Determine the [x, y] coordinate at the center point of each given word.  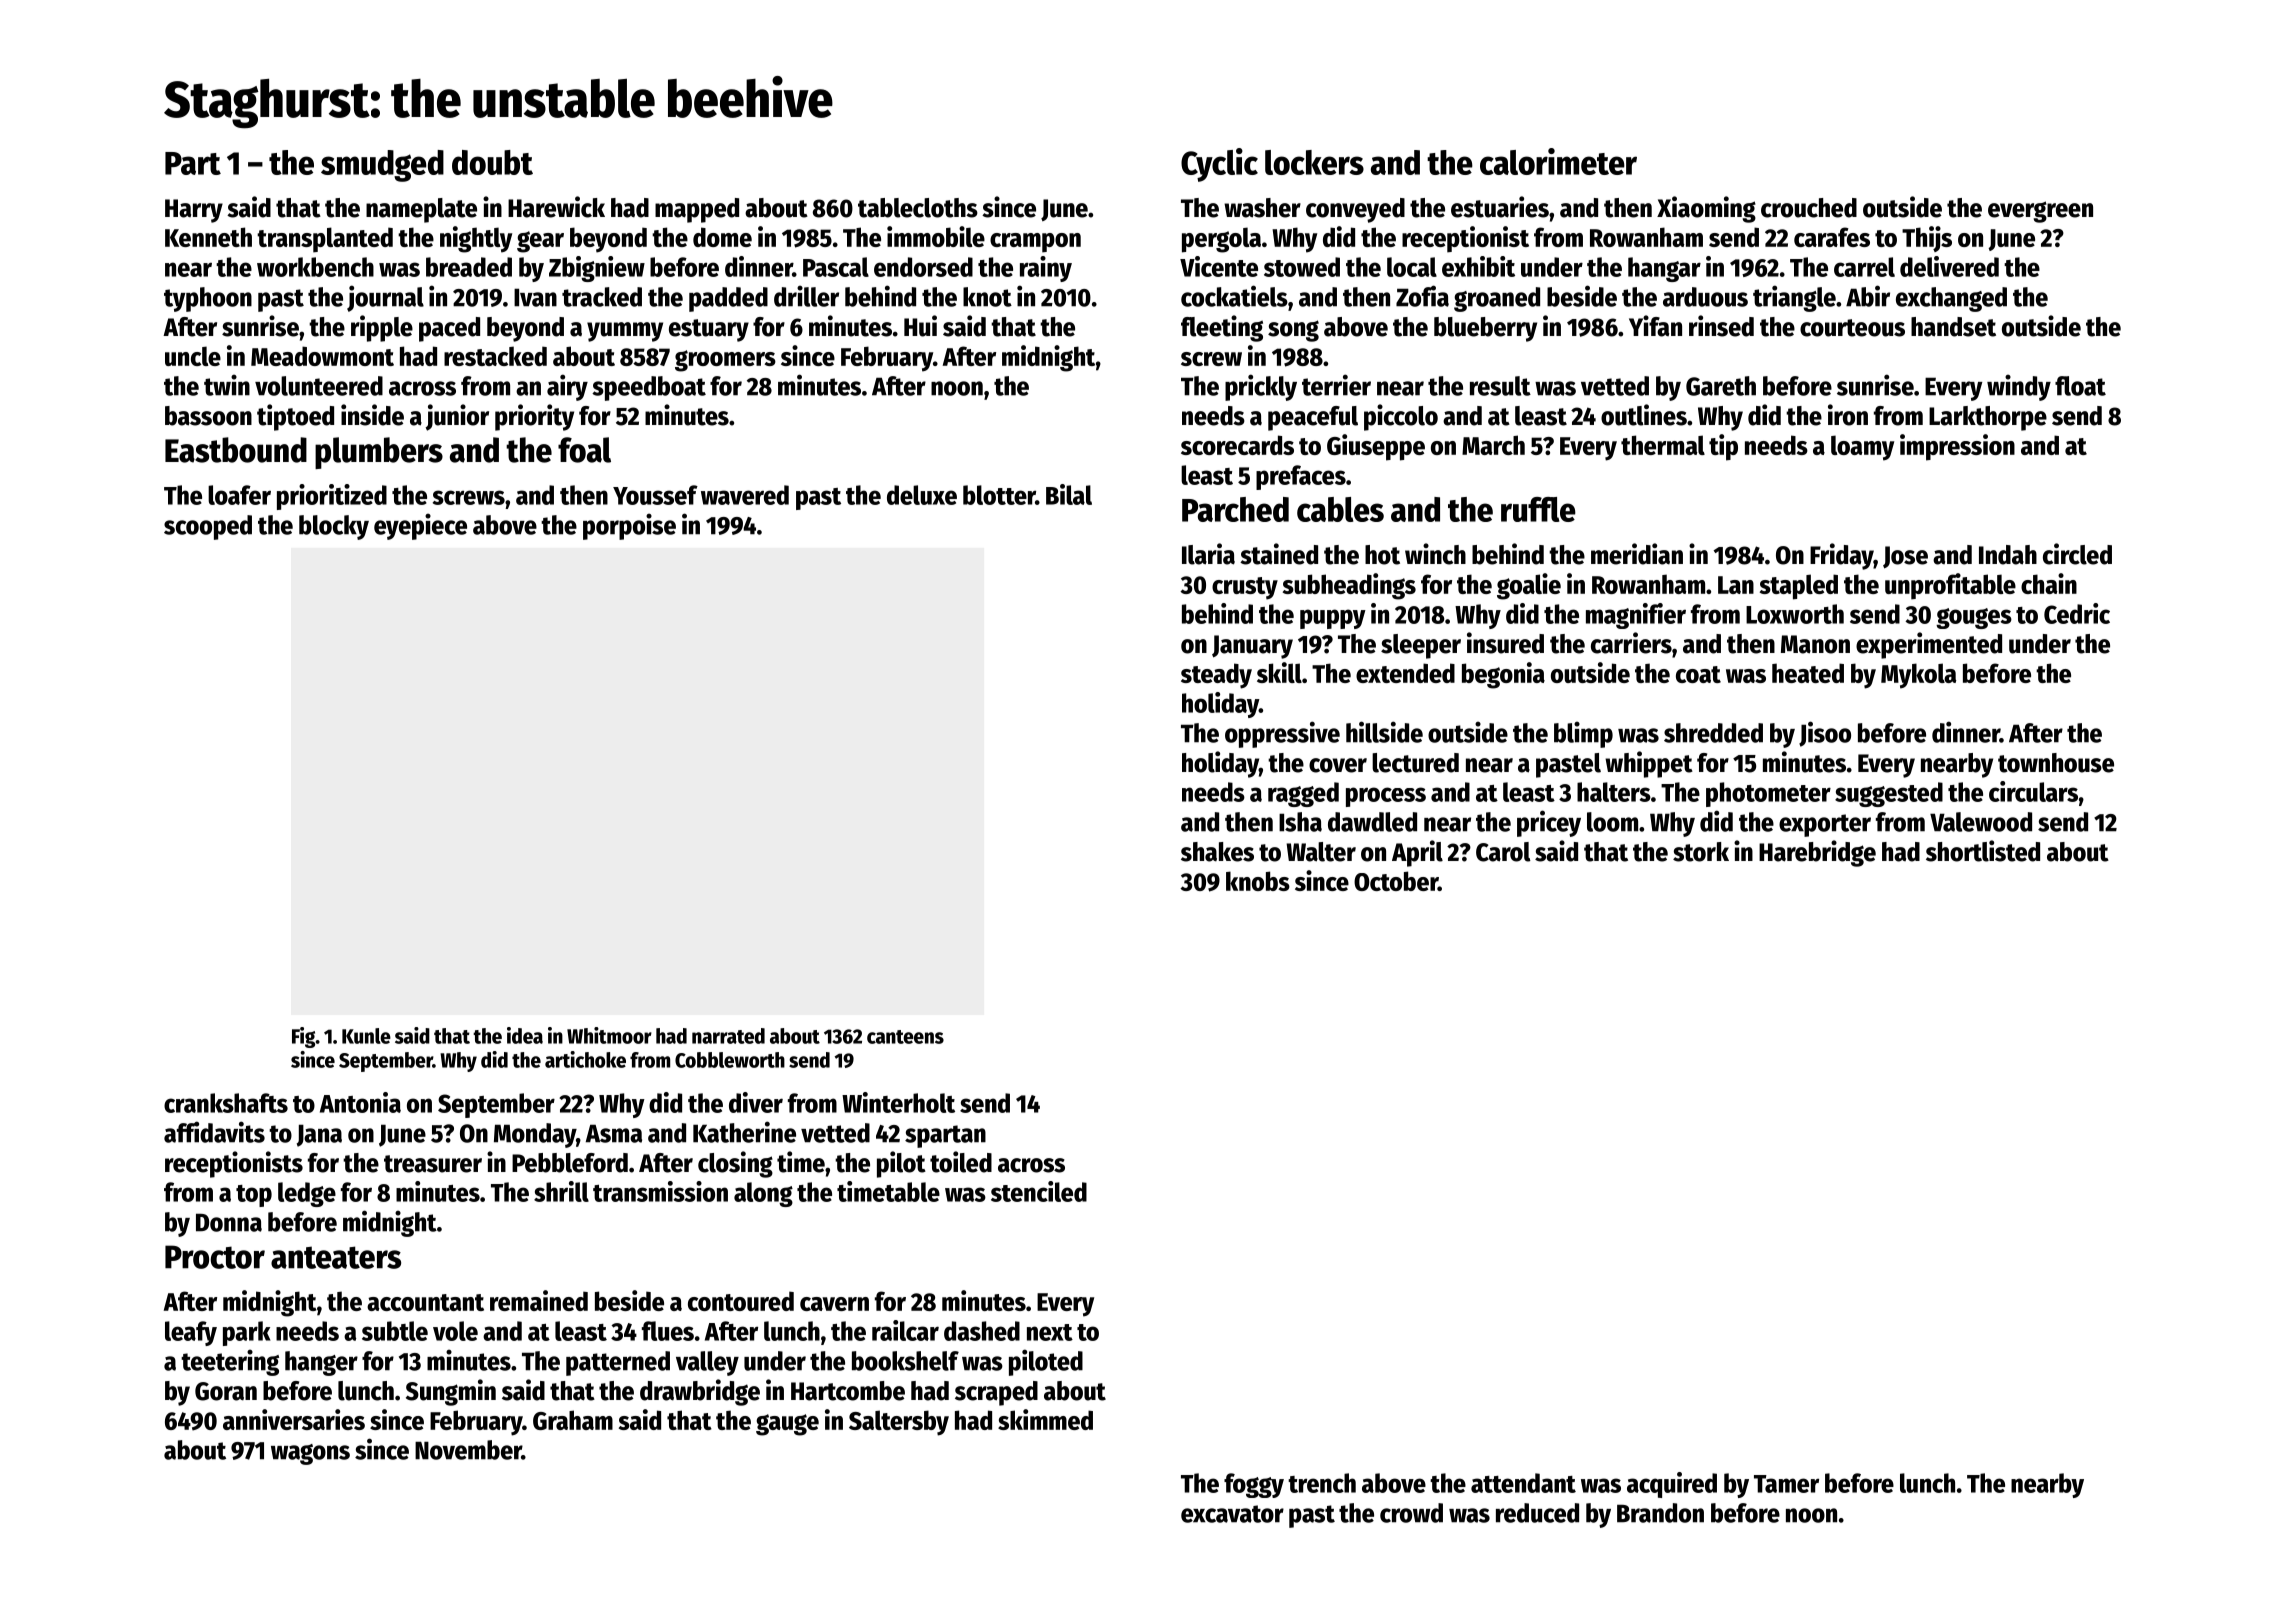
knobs [1258, 881]
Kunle [366, 1036]
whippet [1649, 764]
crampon [1035, 243]
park [247, 1333]
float [2080, 386]
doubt [492, 162]
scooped [208, 527]
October [1396, 881]
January [1252, 647]
